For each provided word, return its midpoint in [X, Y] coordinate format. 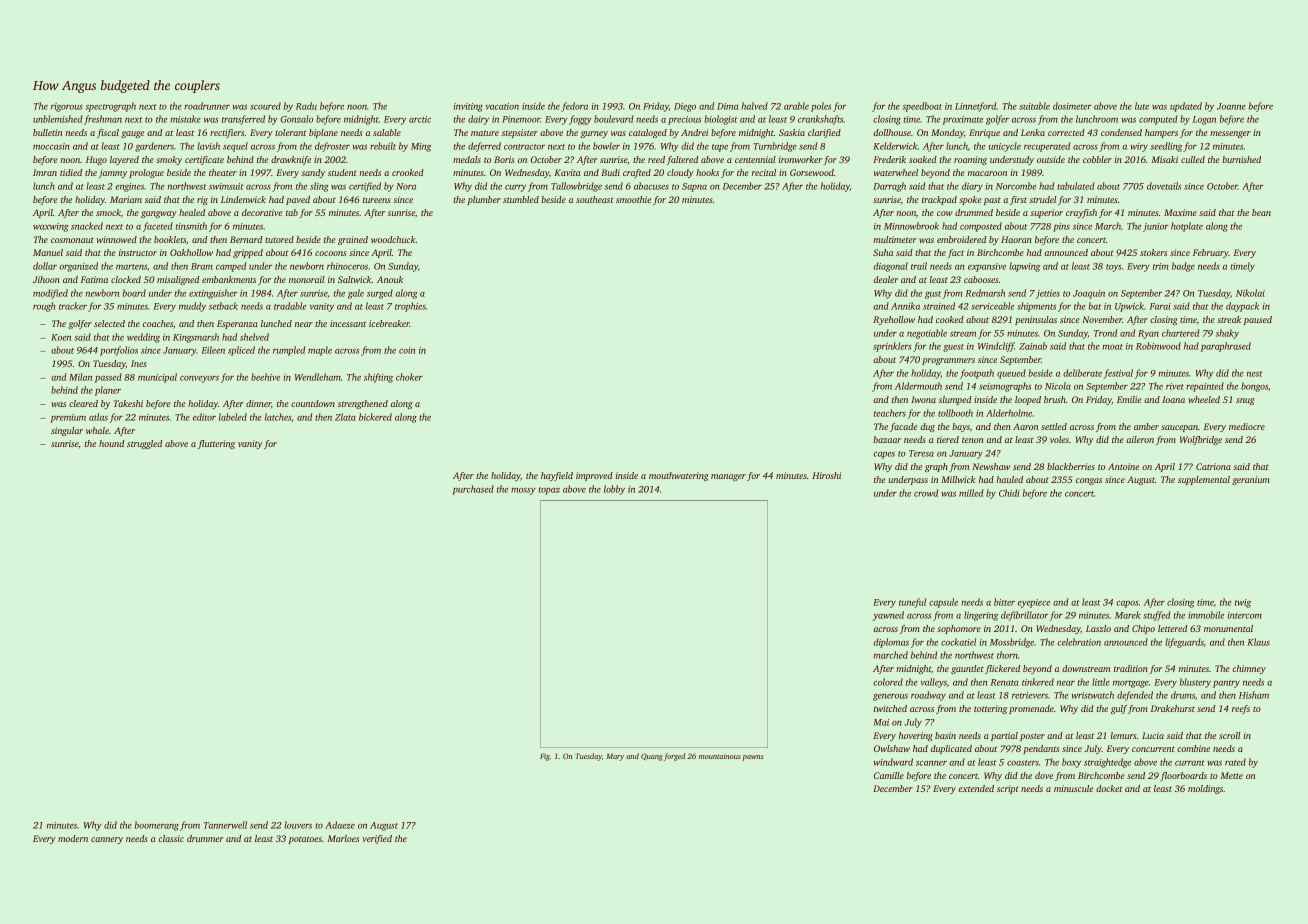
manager [728, 477]
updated [1186, 107]
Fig [545, 757]
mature [485, 133]
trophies [410, 307]
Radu [306, 106]
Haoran [1016, 239]
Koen [61, 337]
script [1008, 789]
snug [1245, 401]
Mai [881, 722]
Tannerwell [225, 825]
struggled [144, 444]
